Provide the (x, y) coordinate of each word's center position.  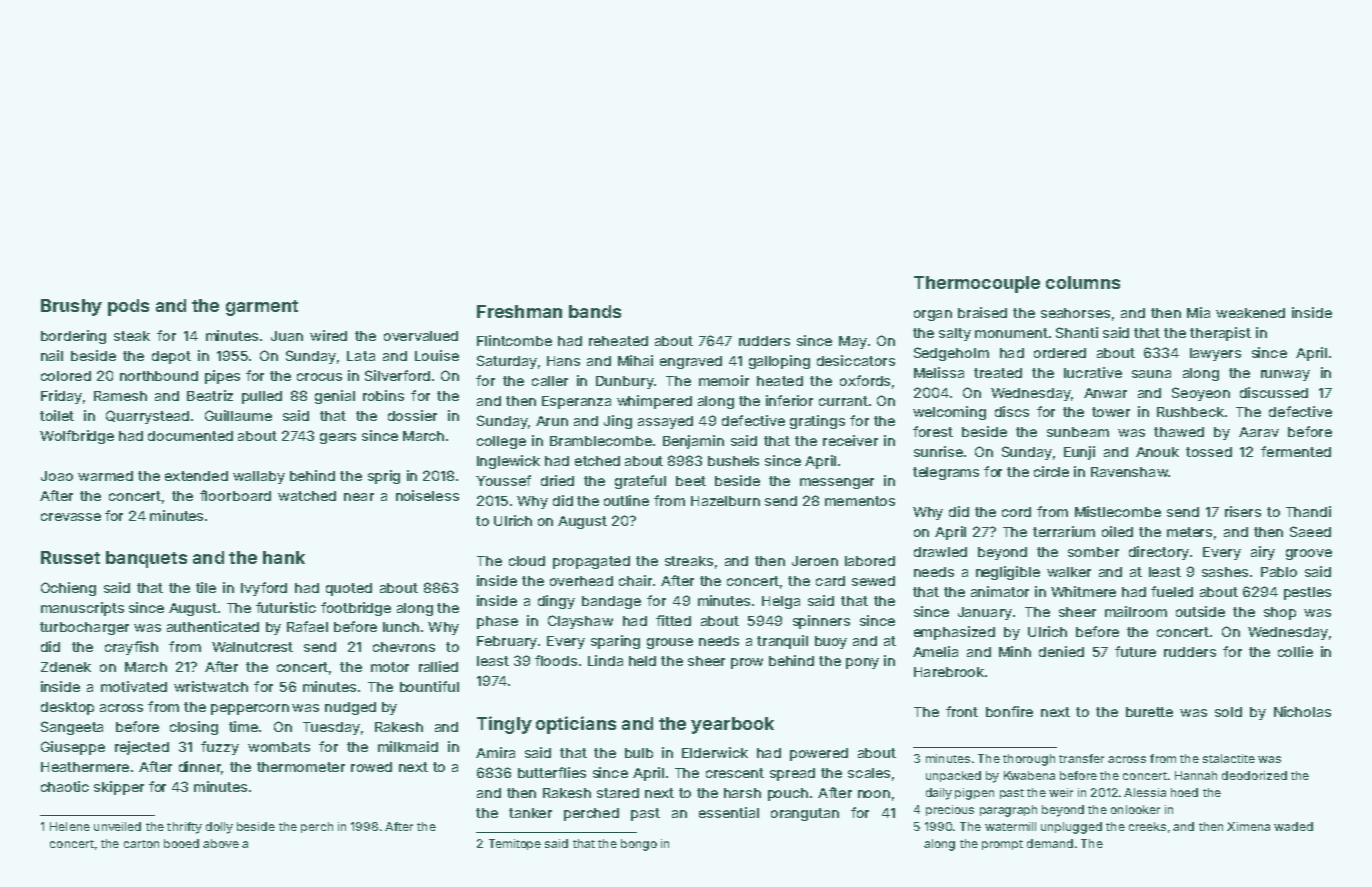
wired (328, 335)
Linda (605, 660)
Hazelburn (725, 501)
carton (141, 844)
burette (1149, 712)
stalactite (1229, 758)
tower (1111, 412)
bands (595, 311)
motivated (134, 686)
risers (1243, 511)
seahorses (1075, 313)
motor (390, 667)
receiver (850, 440)
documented (190, 436)
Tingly (504, 725)
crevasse (71, 517)
